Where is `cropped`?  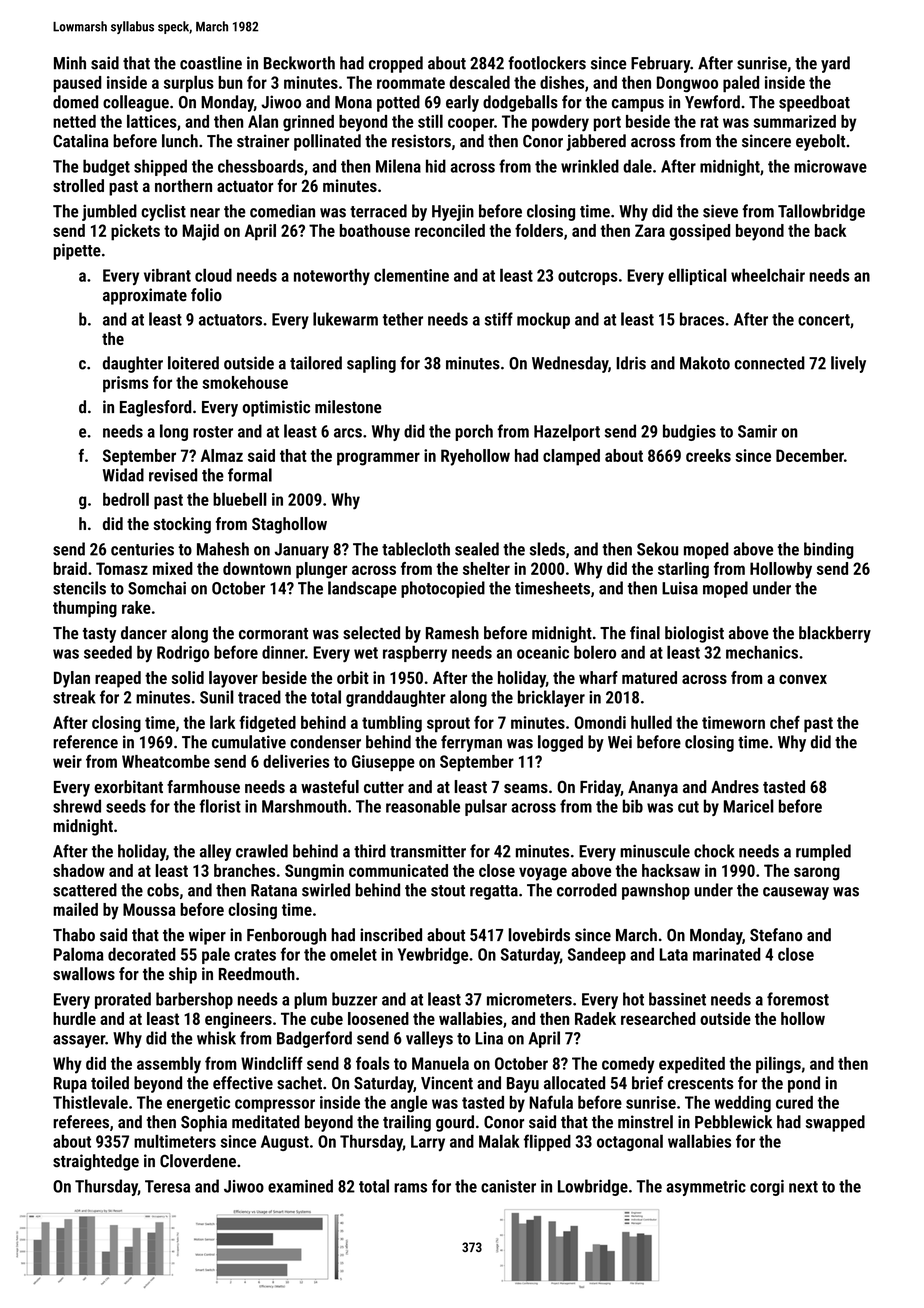
cropped is located at coordinates (396, 64).
